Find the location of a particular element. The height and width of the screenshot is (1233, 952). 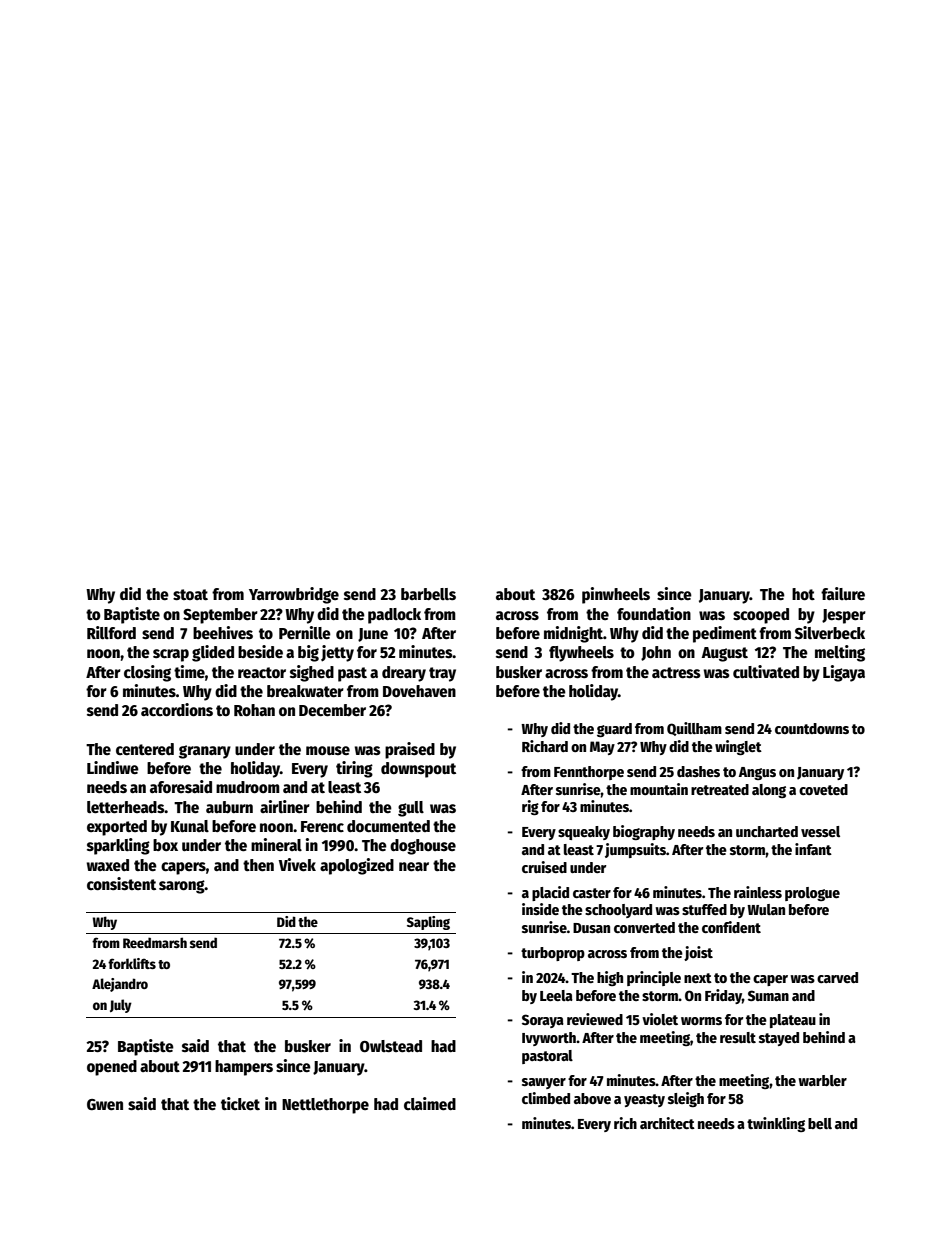

Owlstead is located at coordinates (391, 1046).
